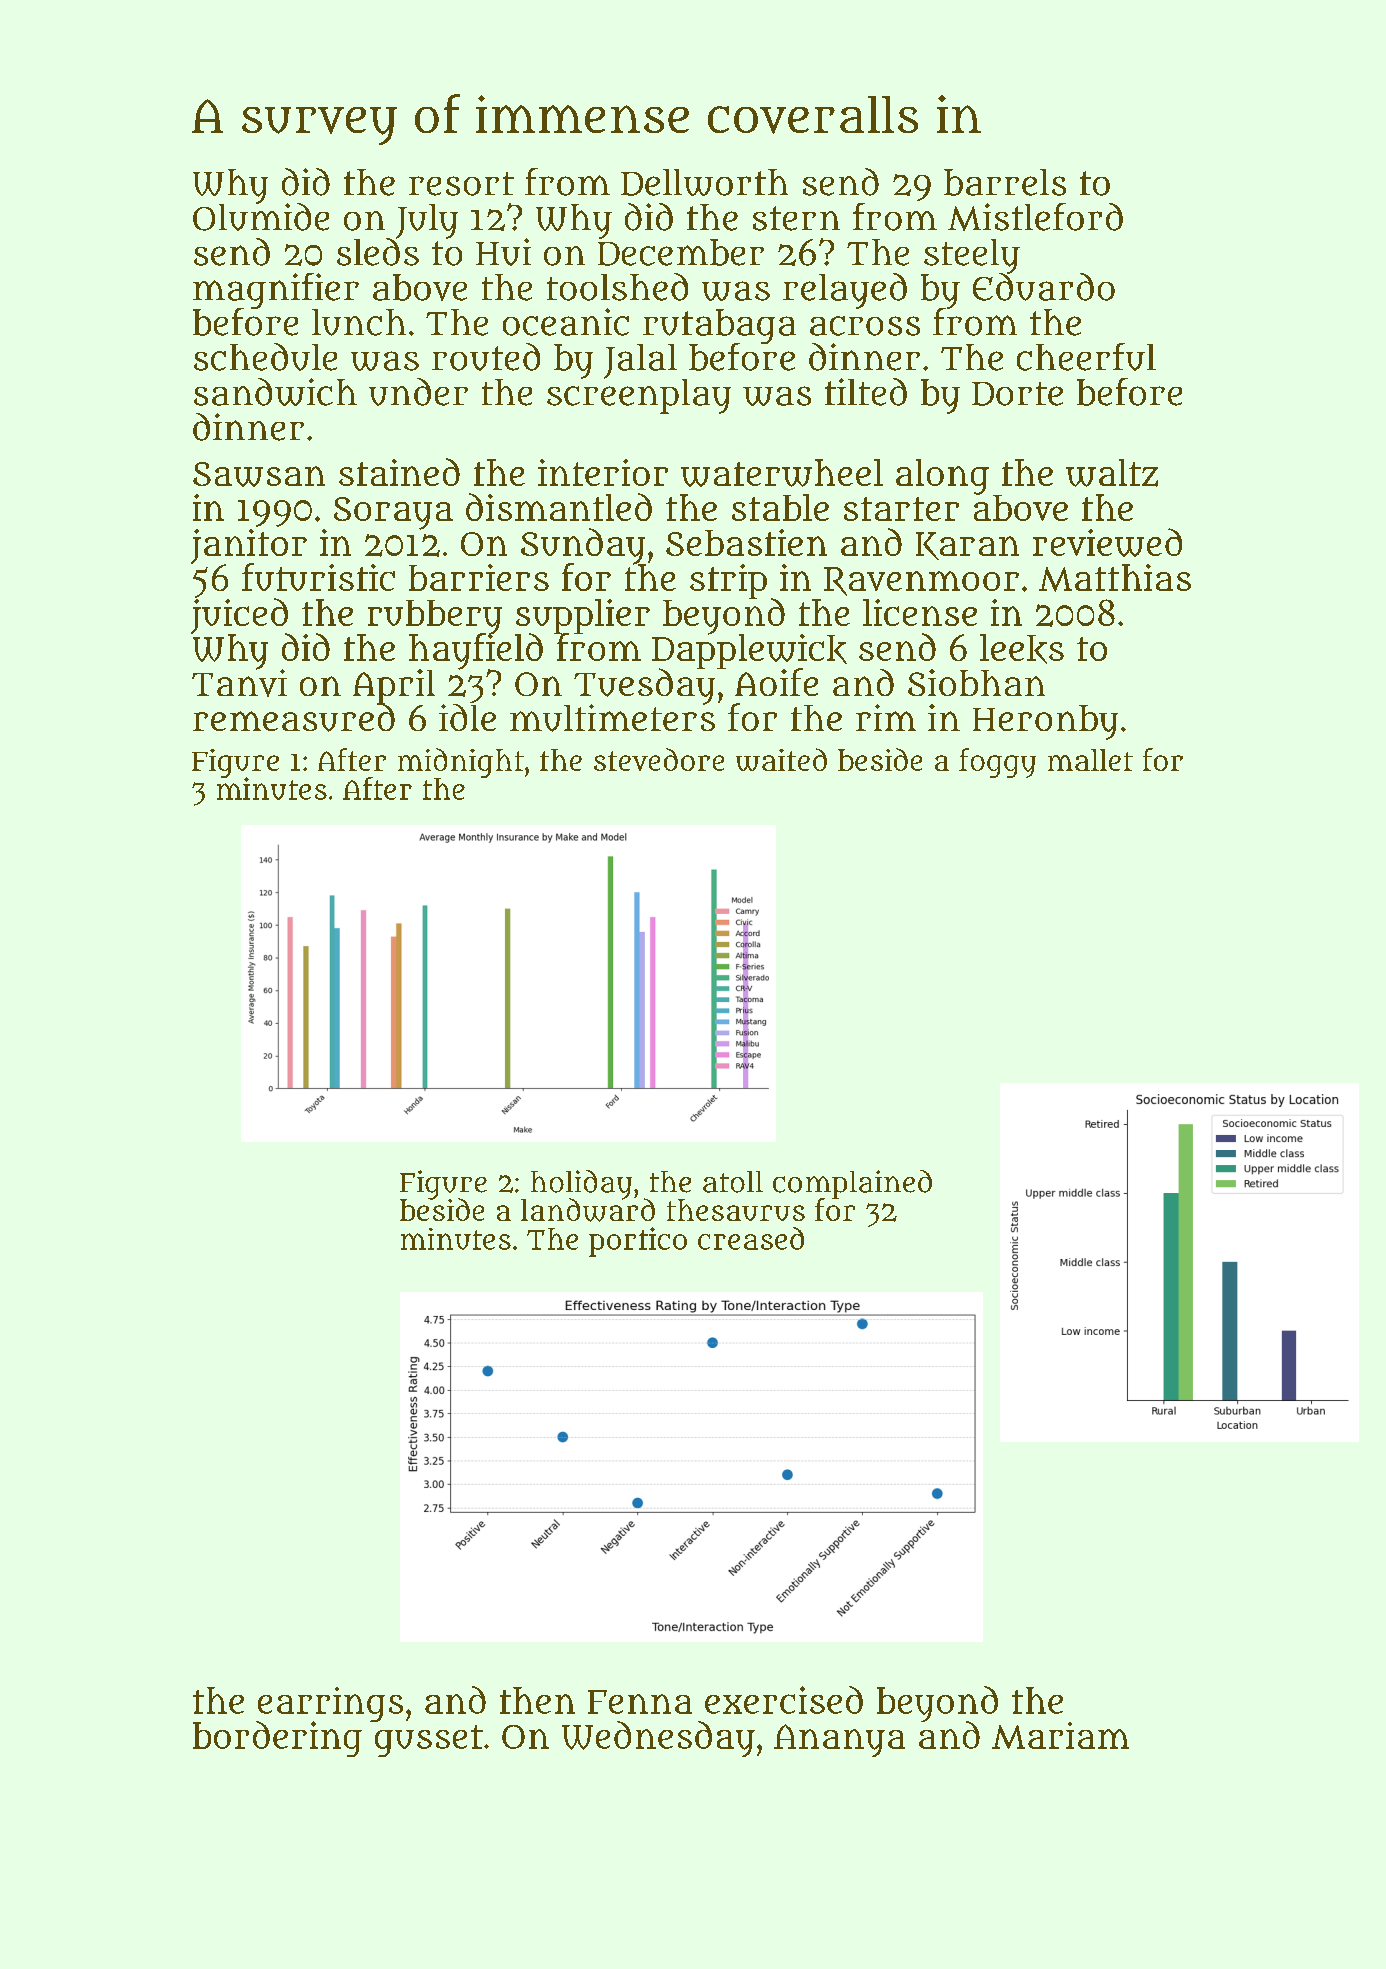 This page has width=1386, height=1969. I want to click on Dellworth, so click(704, 182).
